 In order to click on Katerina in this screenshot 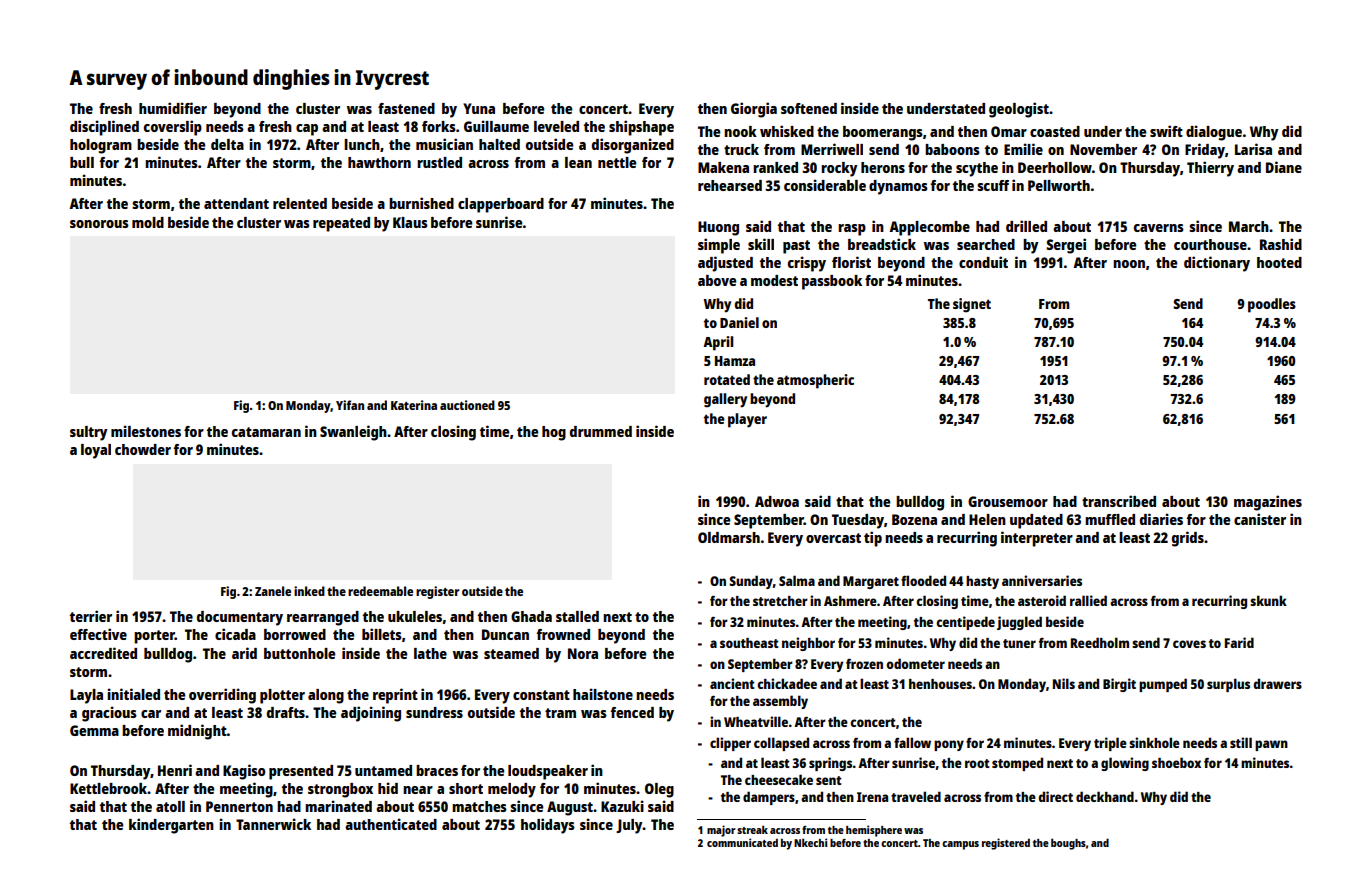, I will do `click(414, 405)`.
